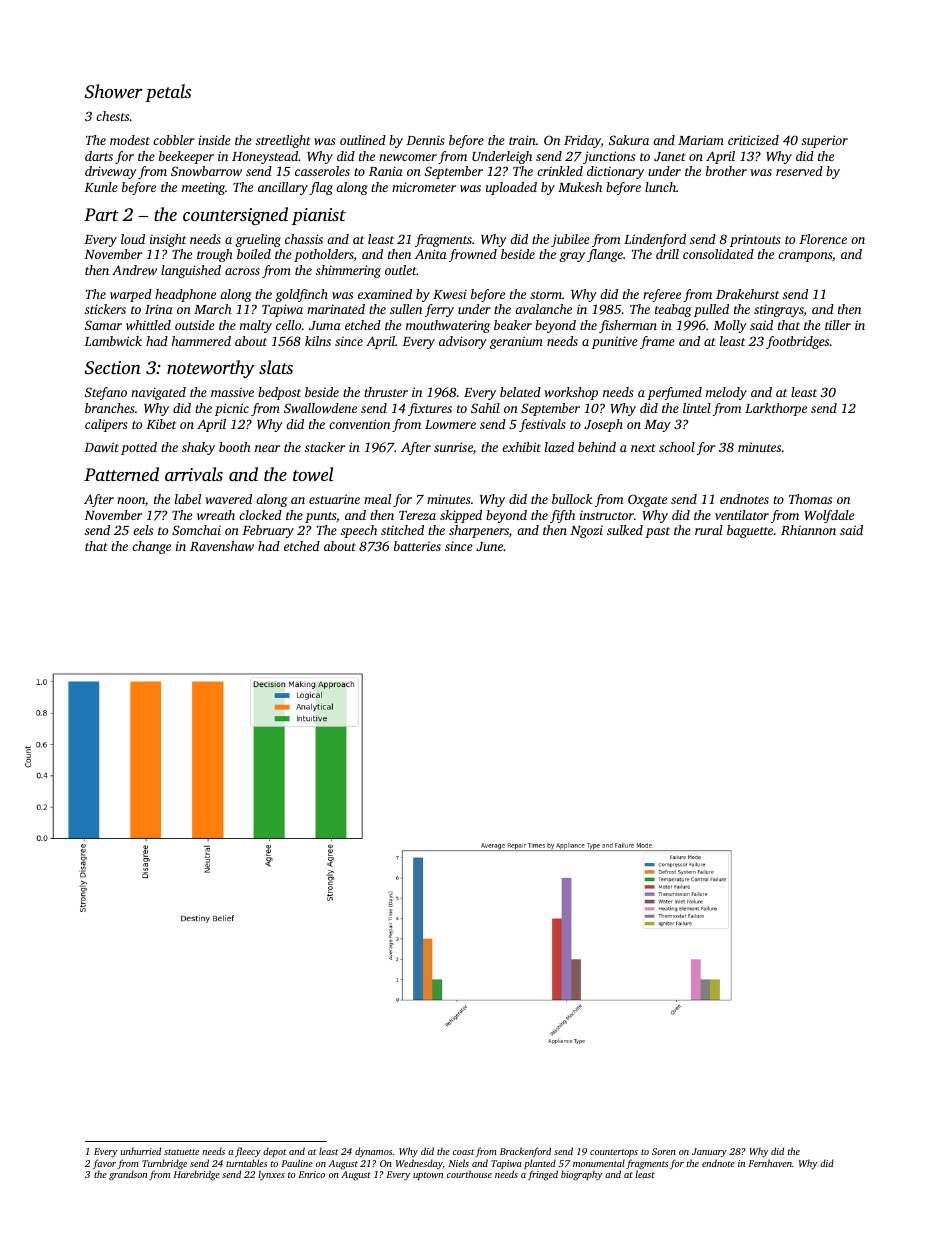  I want to click on grandson, so click(128, 1175).
